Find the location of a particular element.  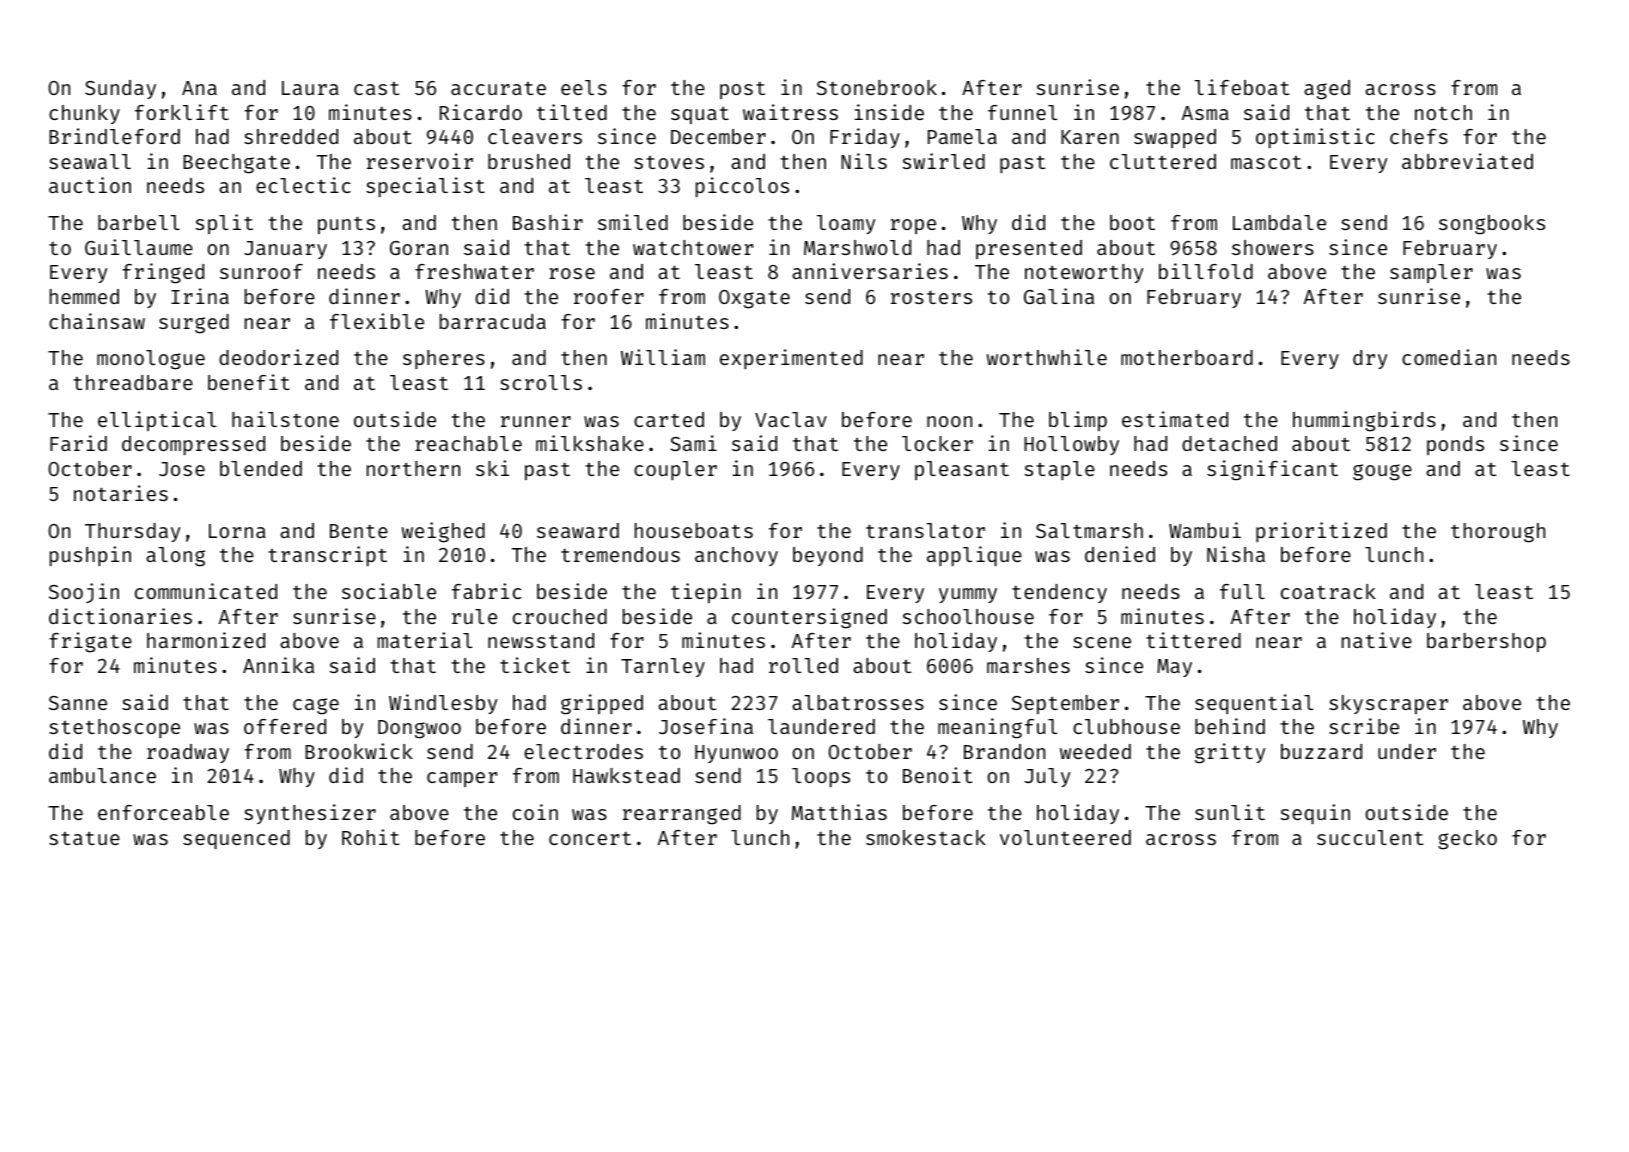

songbooks is located at coordinates (1492, 225).
